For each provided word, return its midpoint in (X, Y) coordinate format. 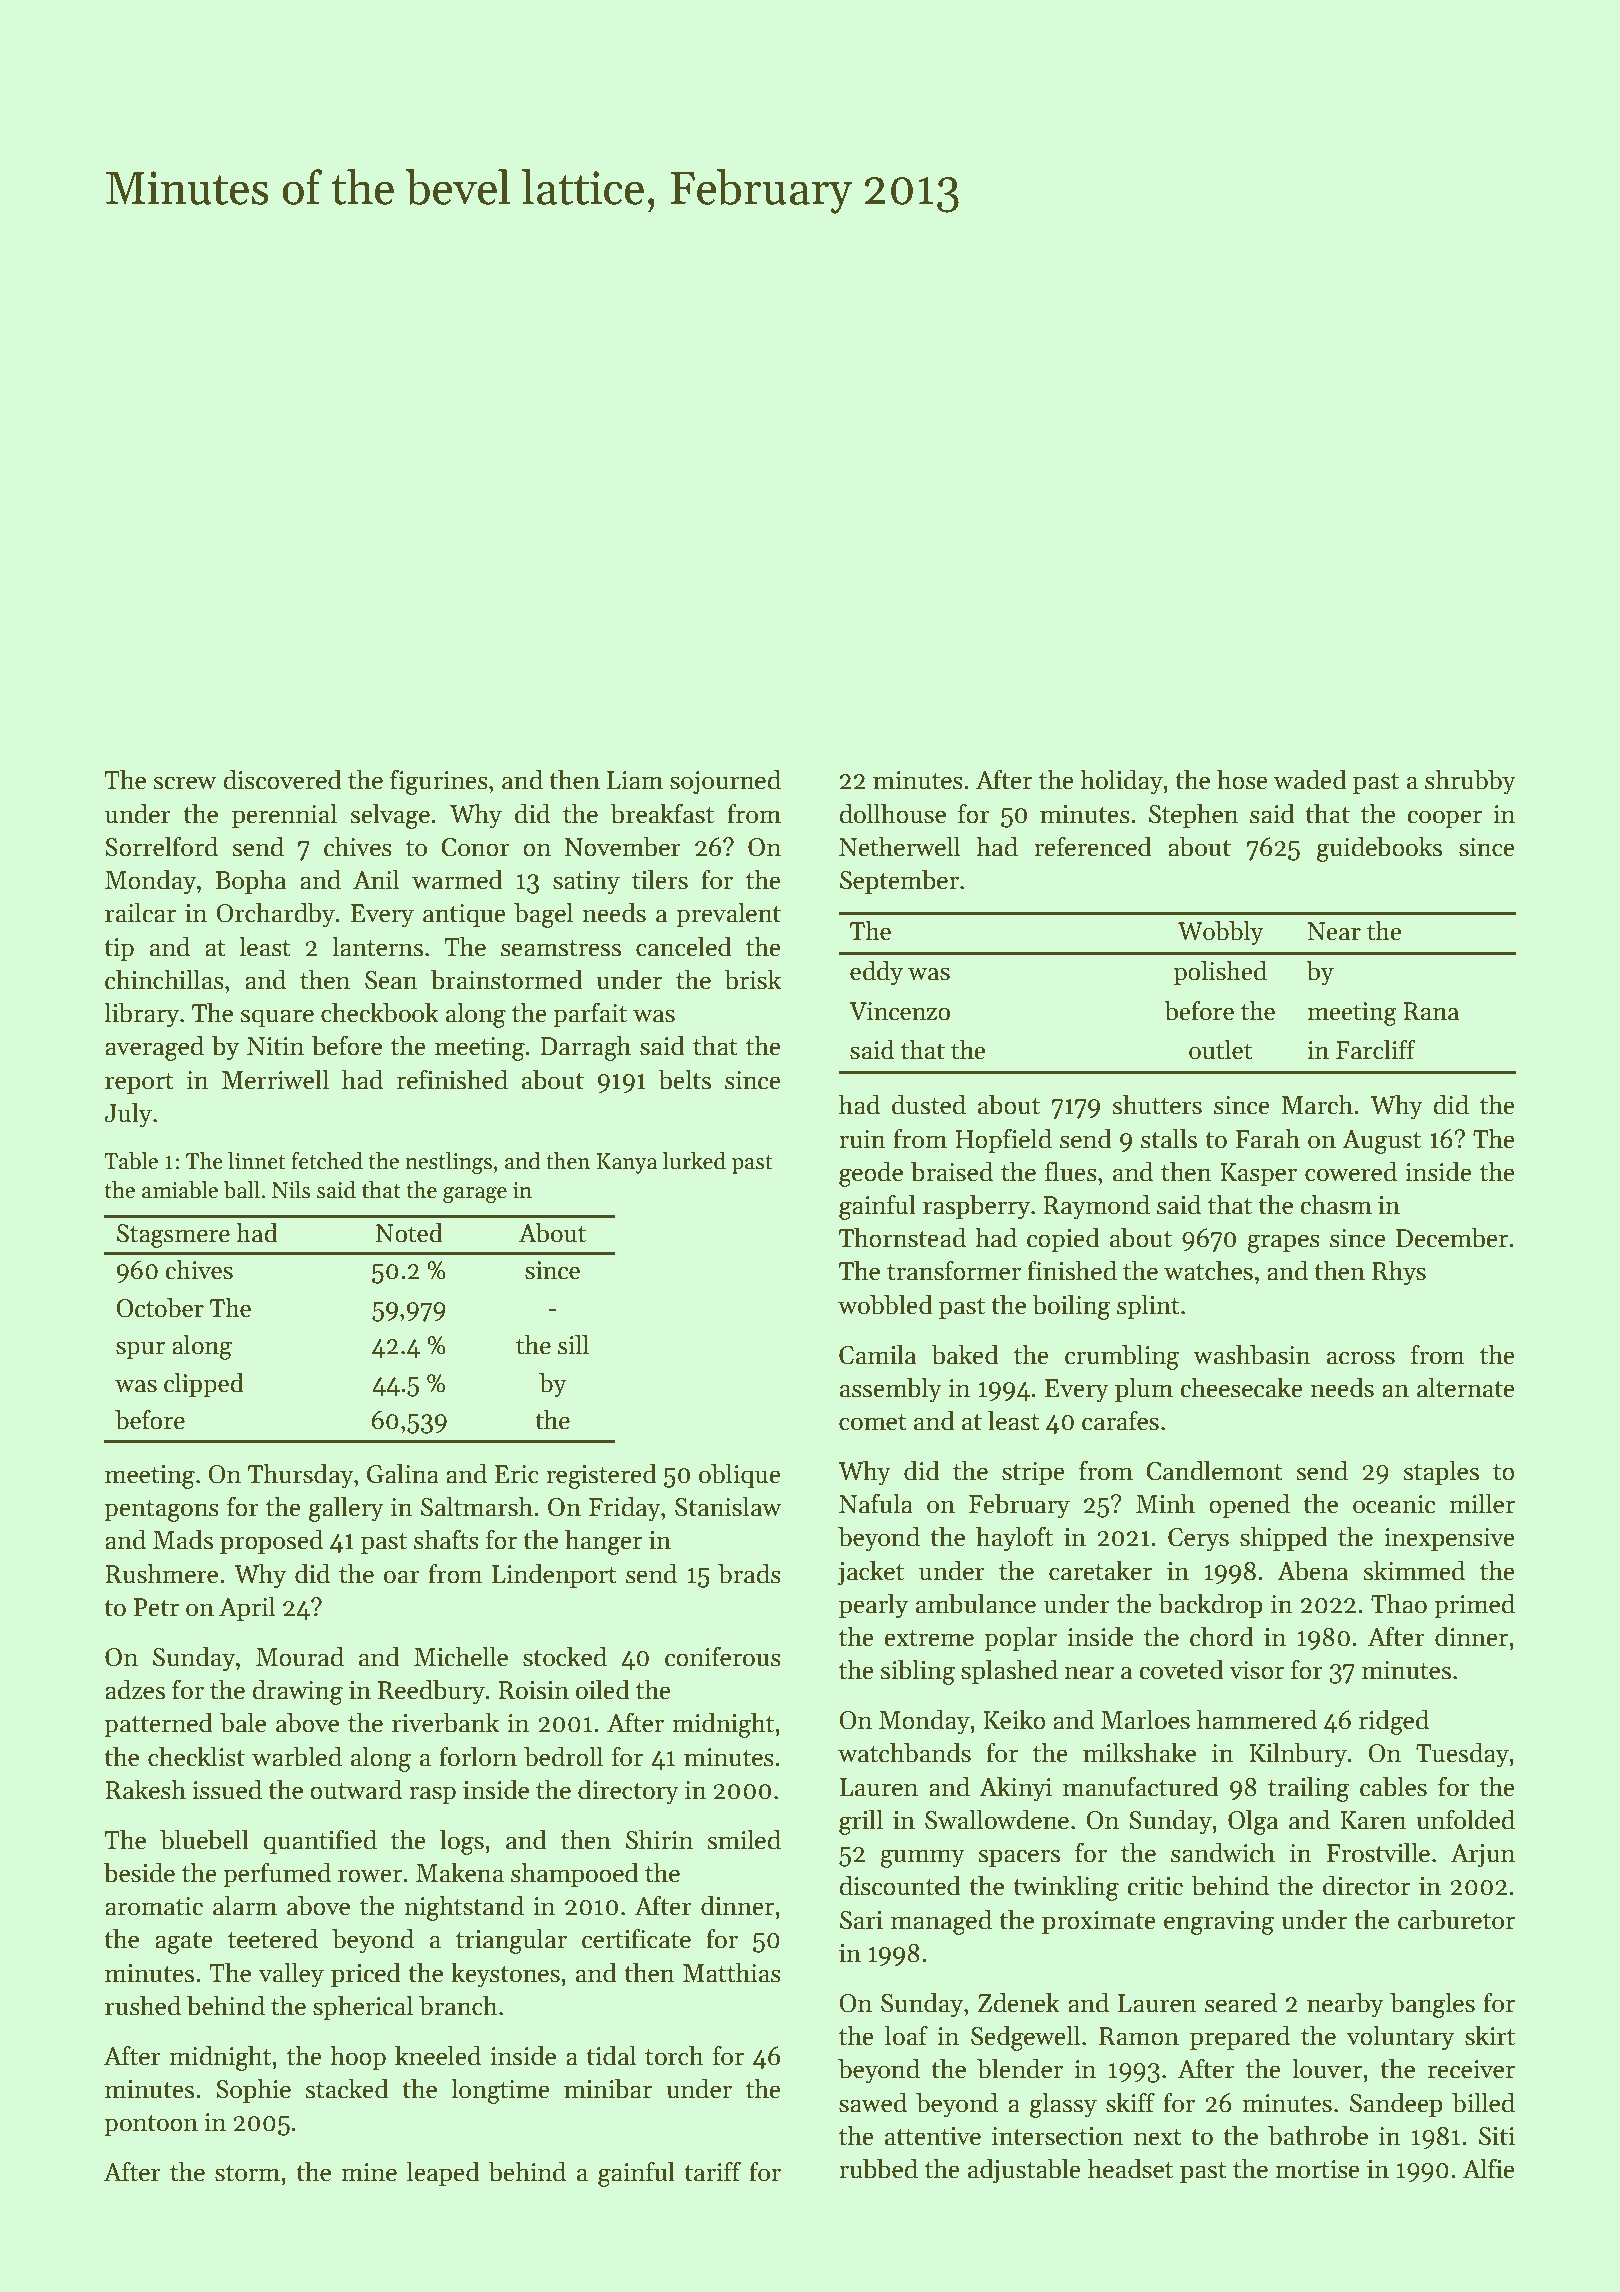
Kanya (627, 1163)
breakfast (662, 813)
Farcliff (1376, 1050)
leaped (443, 2173)
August (1381, 1142)
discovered (282, 779)
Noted (409, 1233)
